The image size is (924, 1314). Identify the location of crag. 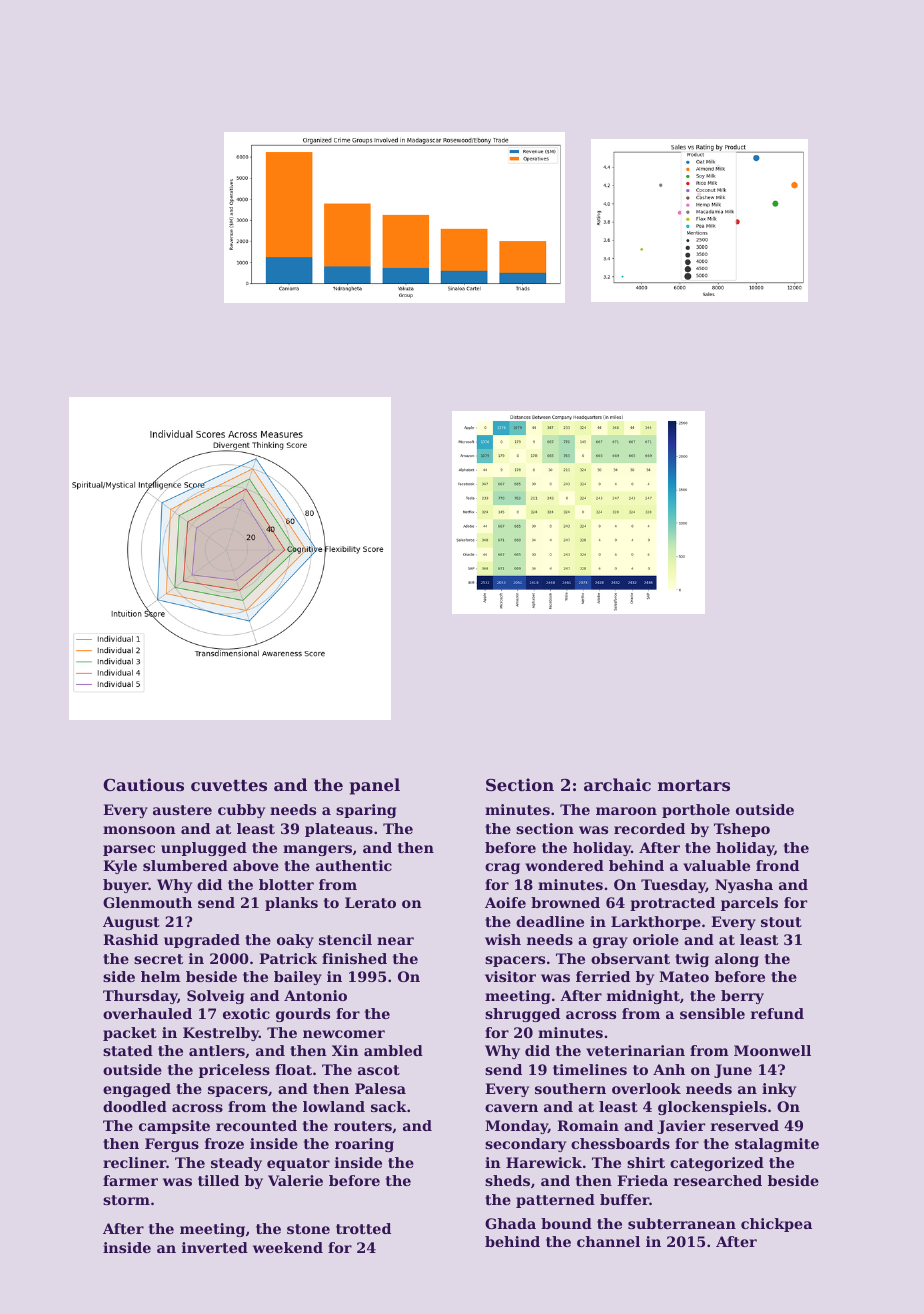
(502, 868).
